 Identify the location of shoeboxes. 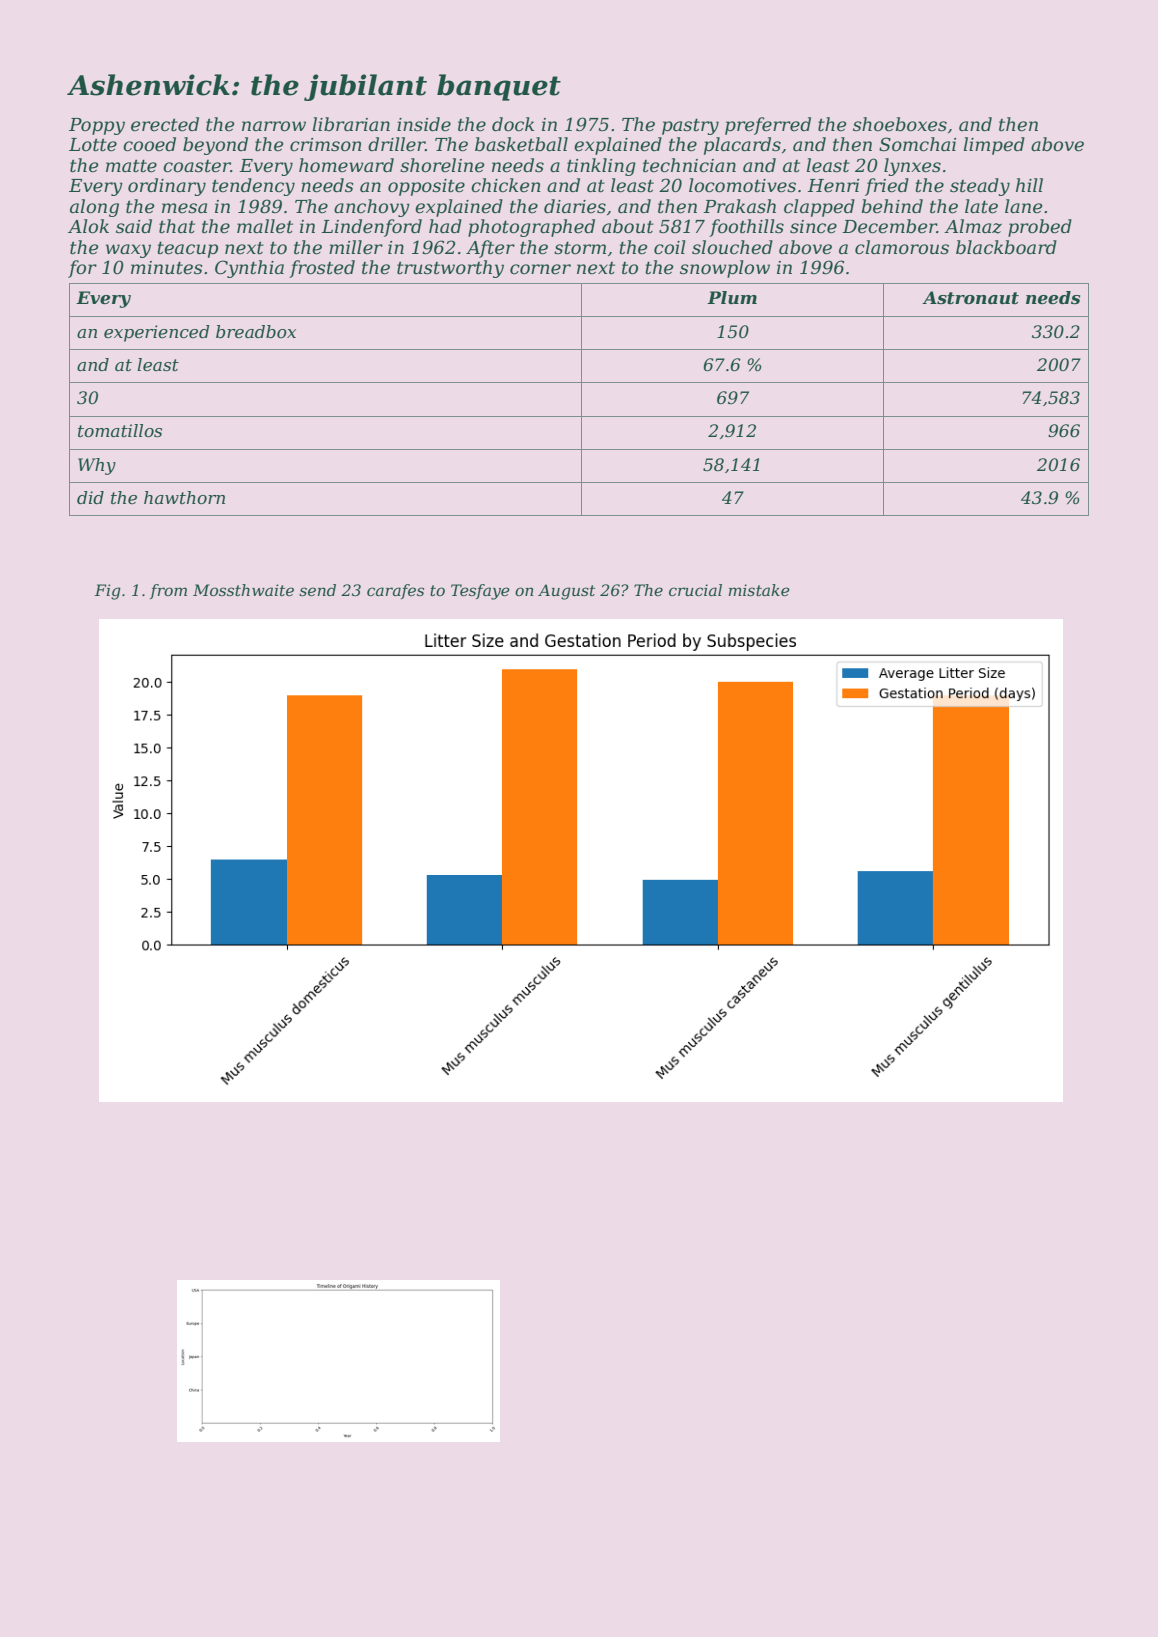
(900, 124).
